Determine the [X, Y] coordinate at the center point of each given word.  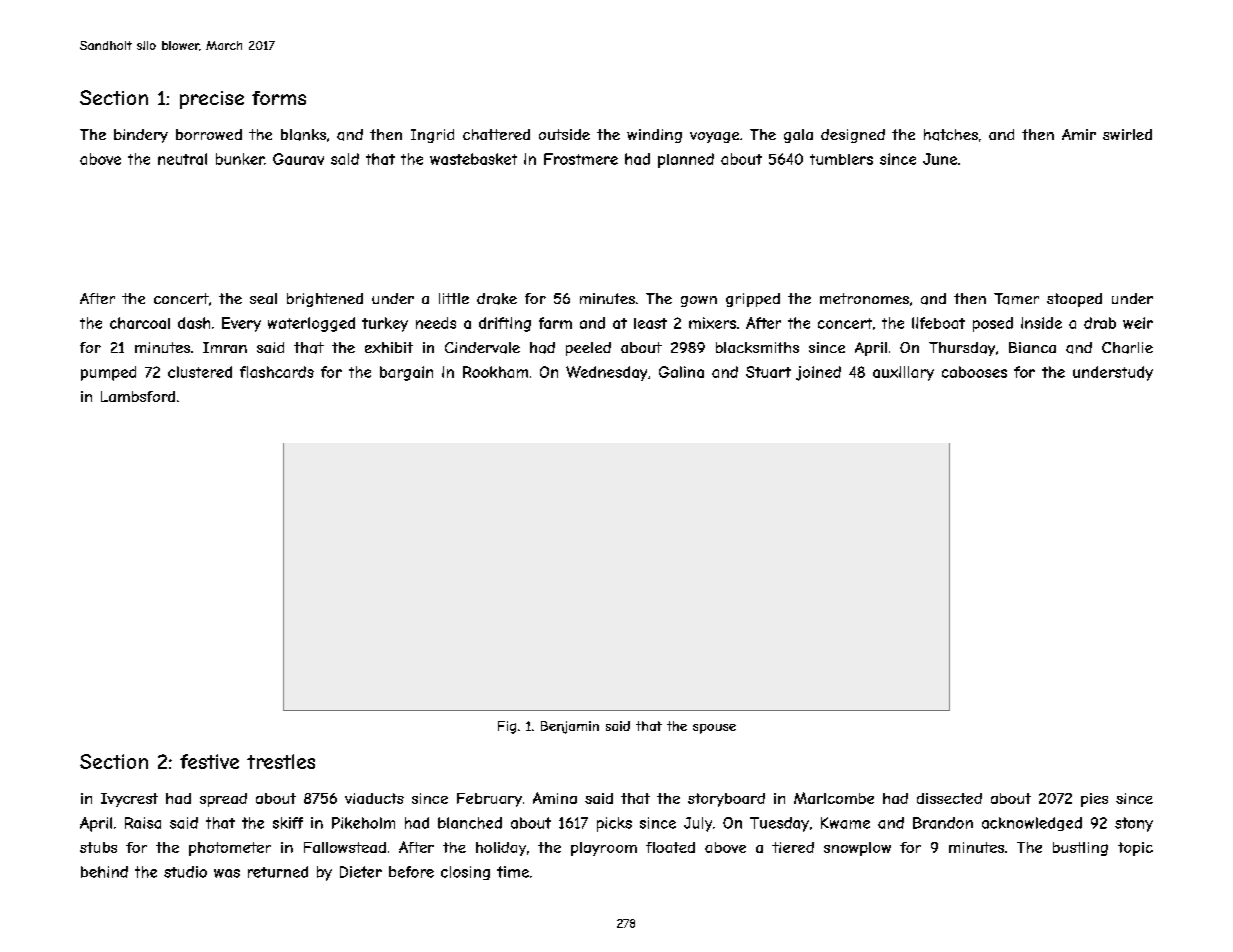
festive [209, 761]
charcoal [140, 323]
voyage [714, 137]
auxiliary [903, 373]
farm [555, 323]
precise [212, 100]
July [698, 824]
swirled [1127, 134]
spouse [714, 729]
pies [1094, 800]
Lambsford [138, 396]
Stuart [768, 372]
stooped [1074, 300]
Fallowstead [345, 847]
